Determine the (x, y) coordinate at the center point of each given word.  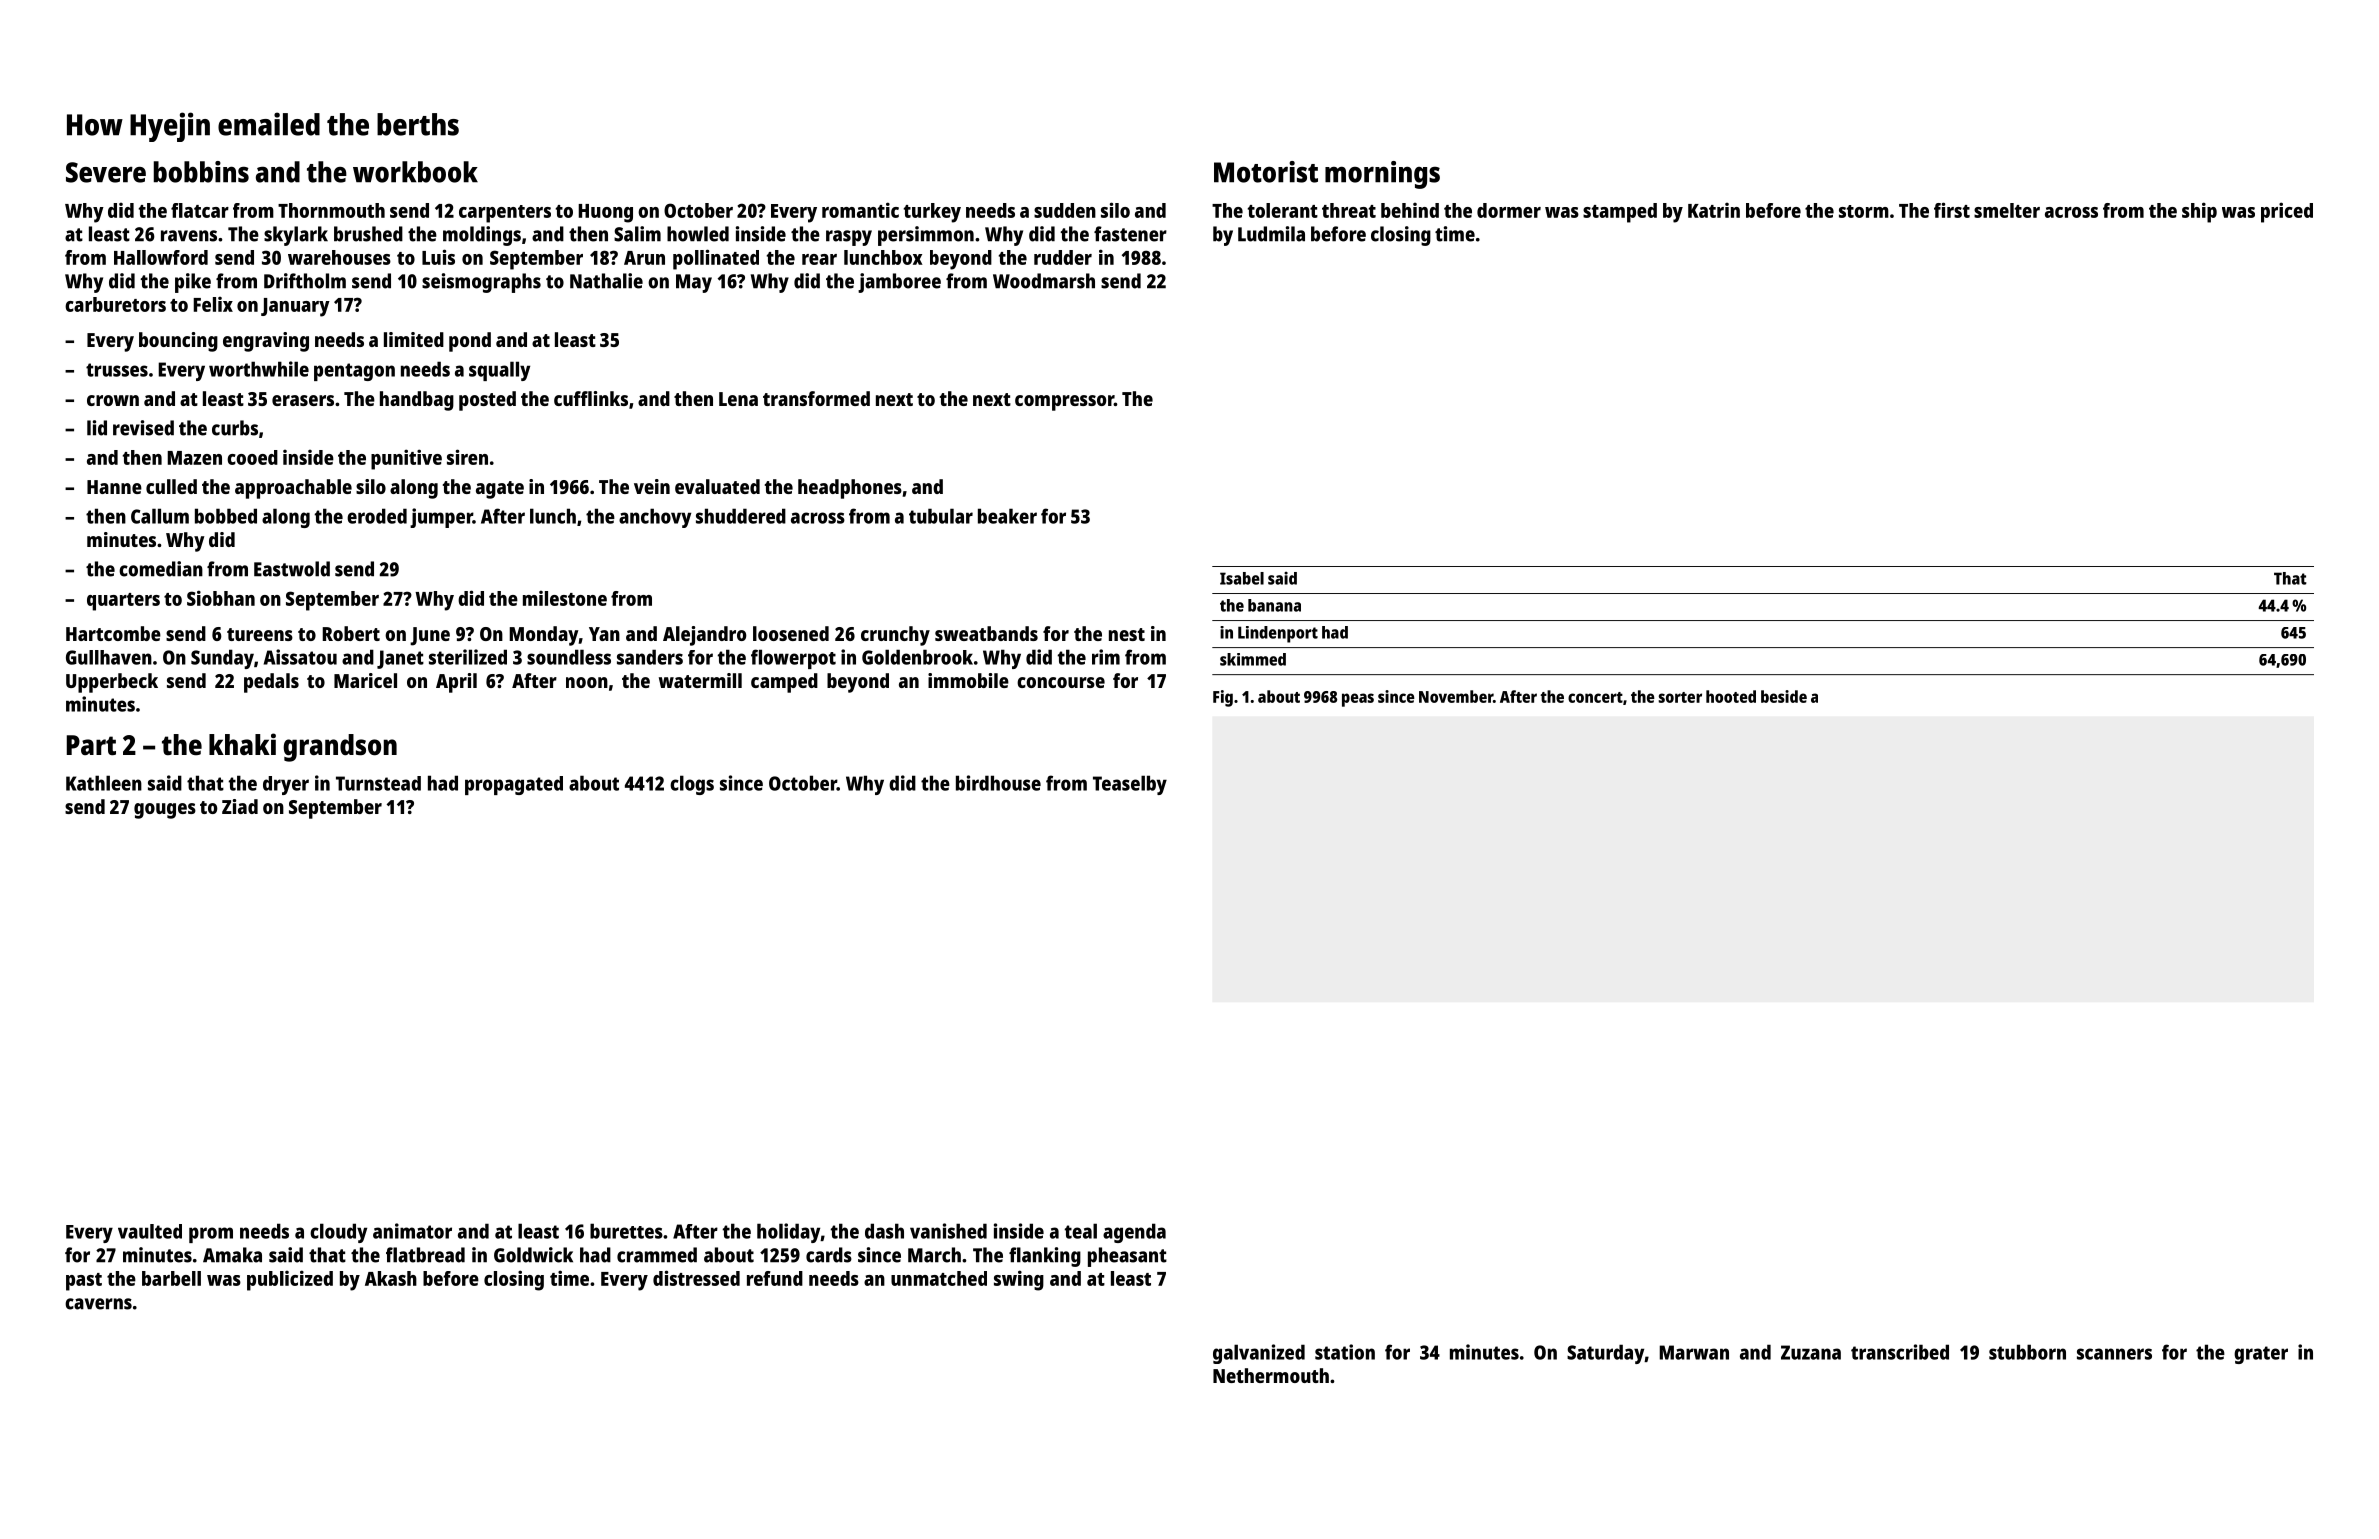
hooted (1731, 696)
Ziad (240, 806)
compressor (1064, 403)
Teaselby (1130, 785)
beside (1784, 696)
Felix (213, 304)
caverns (98, 1304)
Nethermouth (1271, 1375)
